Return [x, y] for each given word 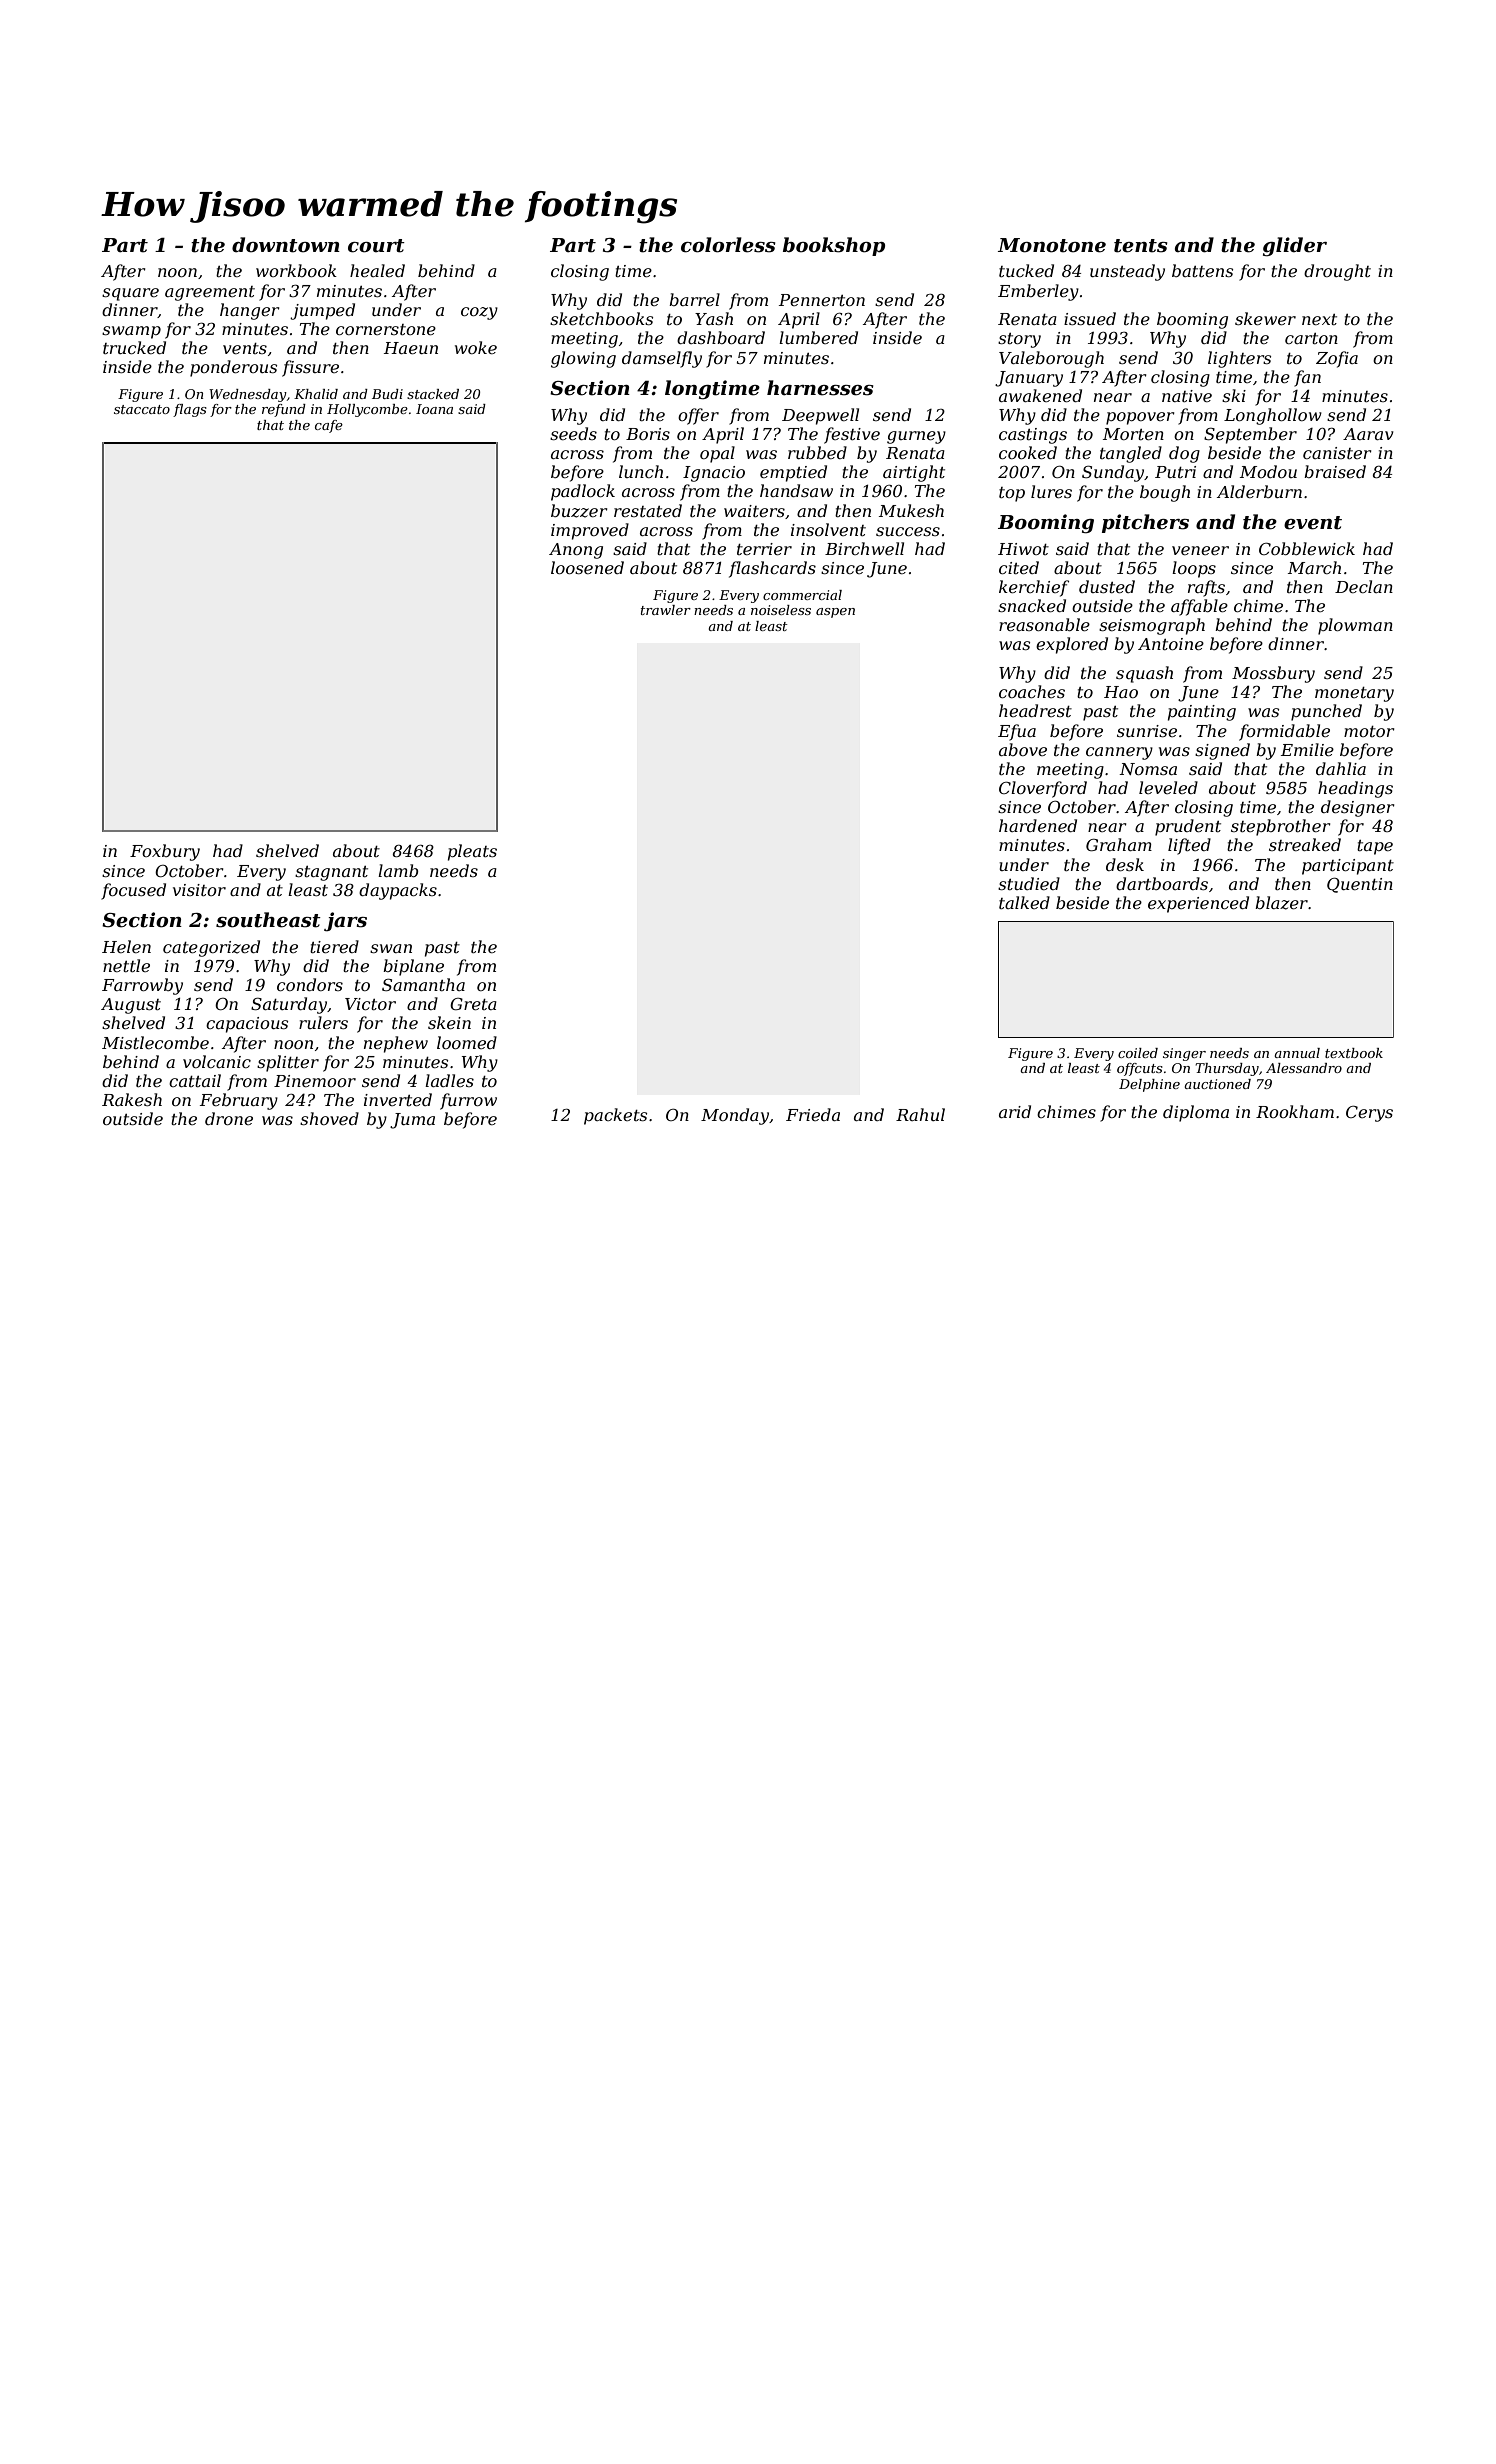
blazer [1281, 903]
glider [1295, 247]
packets [615, 1116]
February [239, 1101]
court [376, 246]
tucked [1026, 270]
